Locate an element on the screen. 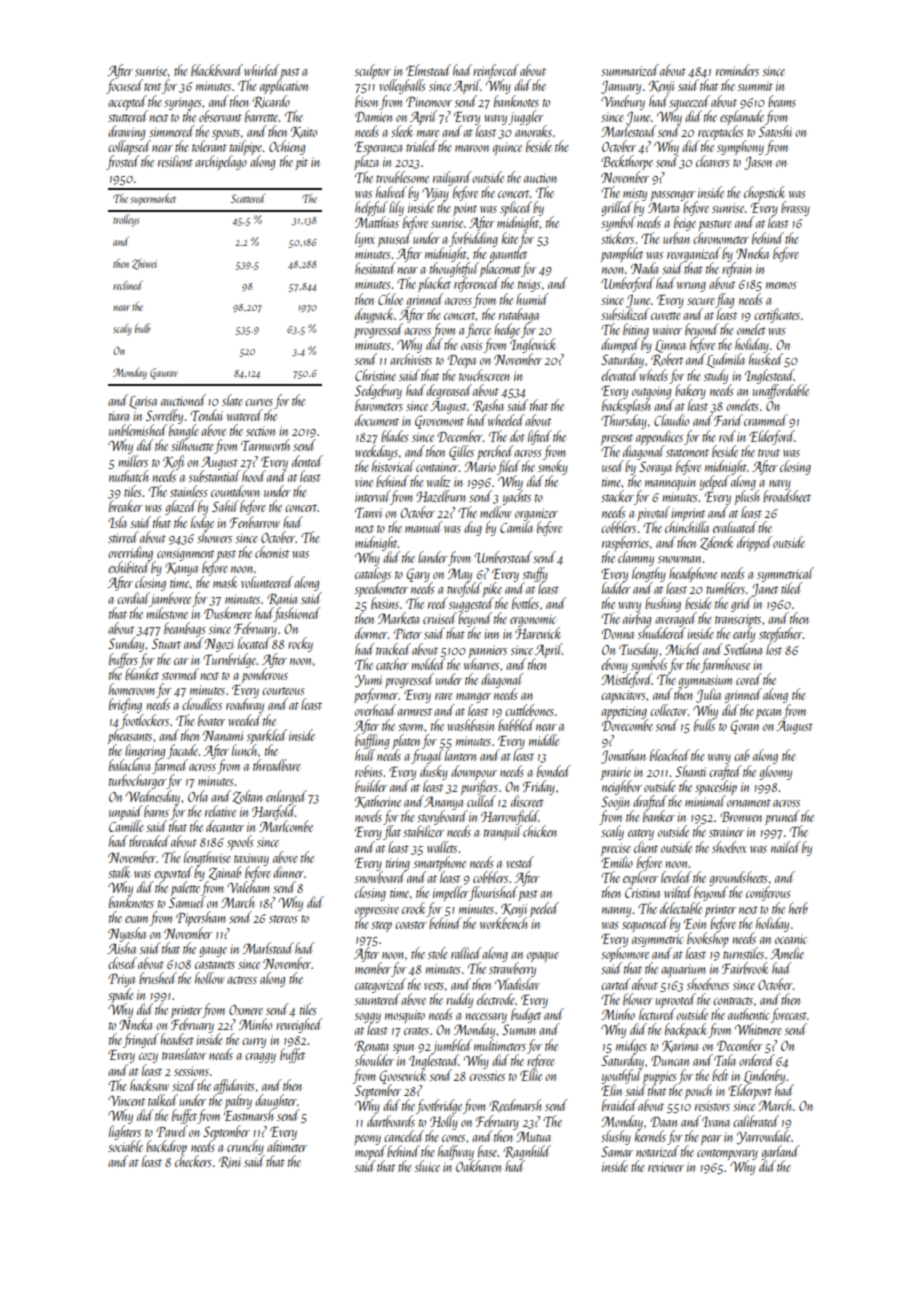 This screenshot has height=1308, width=924. smartphone is located at coordinates (440, 863).
